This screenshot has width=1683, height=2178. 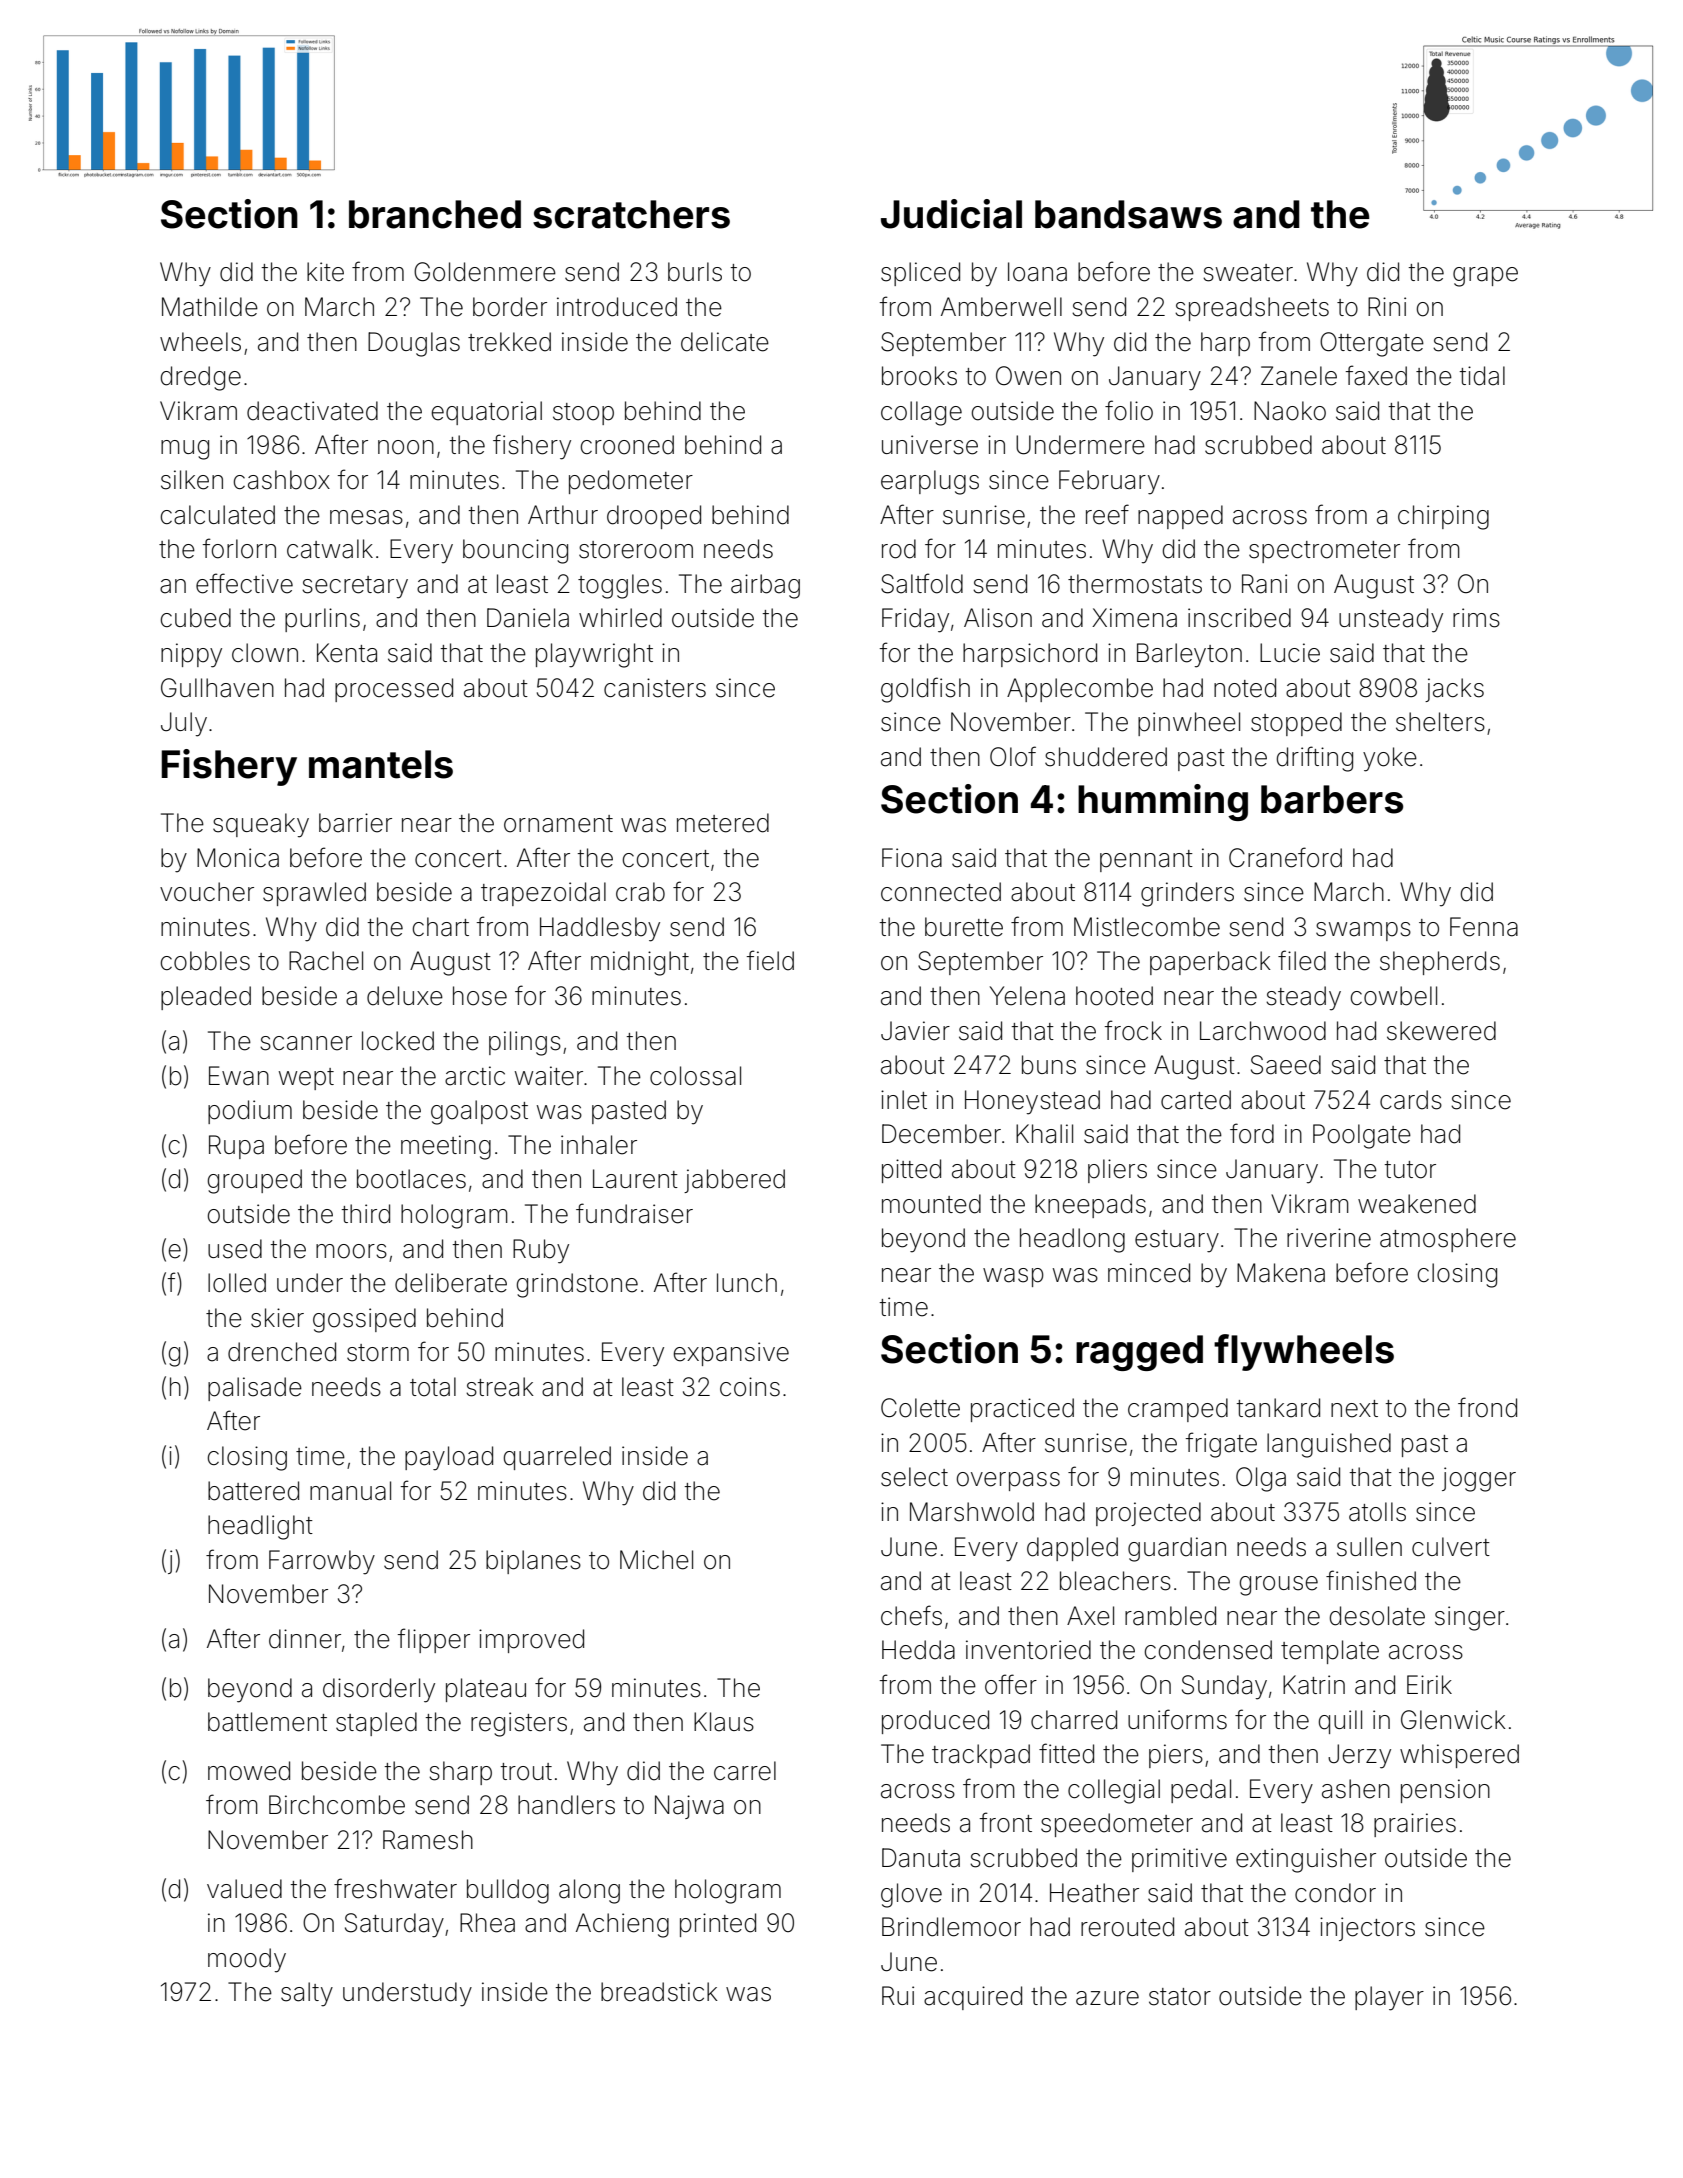 What do you see at coordinates (915, 1031) in the screenshot?
I see `Javier` at bounding box center [915, 1031].
